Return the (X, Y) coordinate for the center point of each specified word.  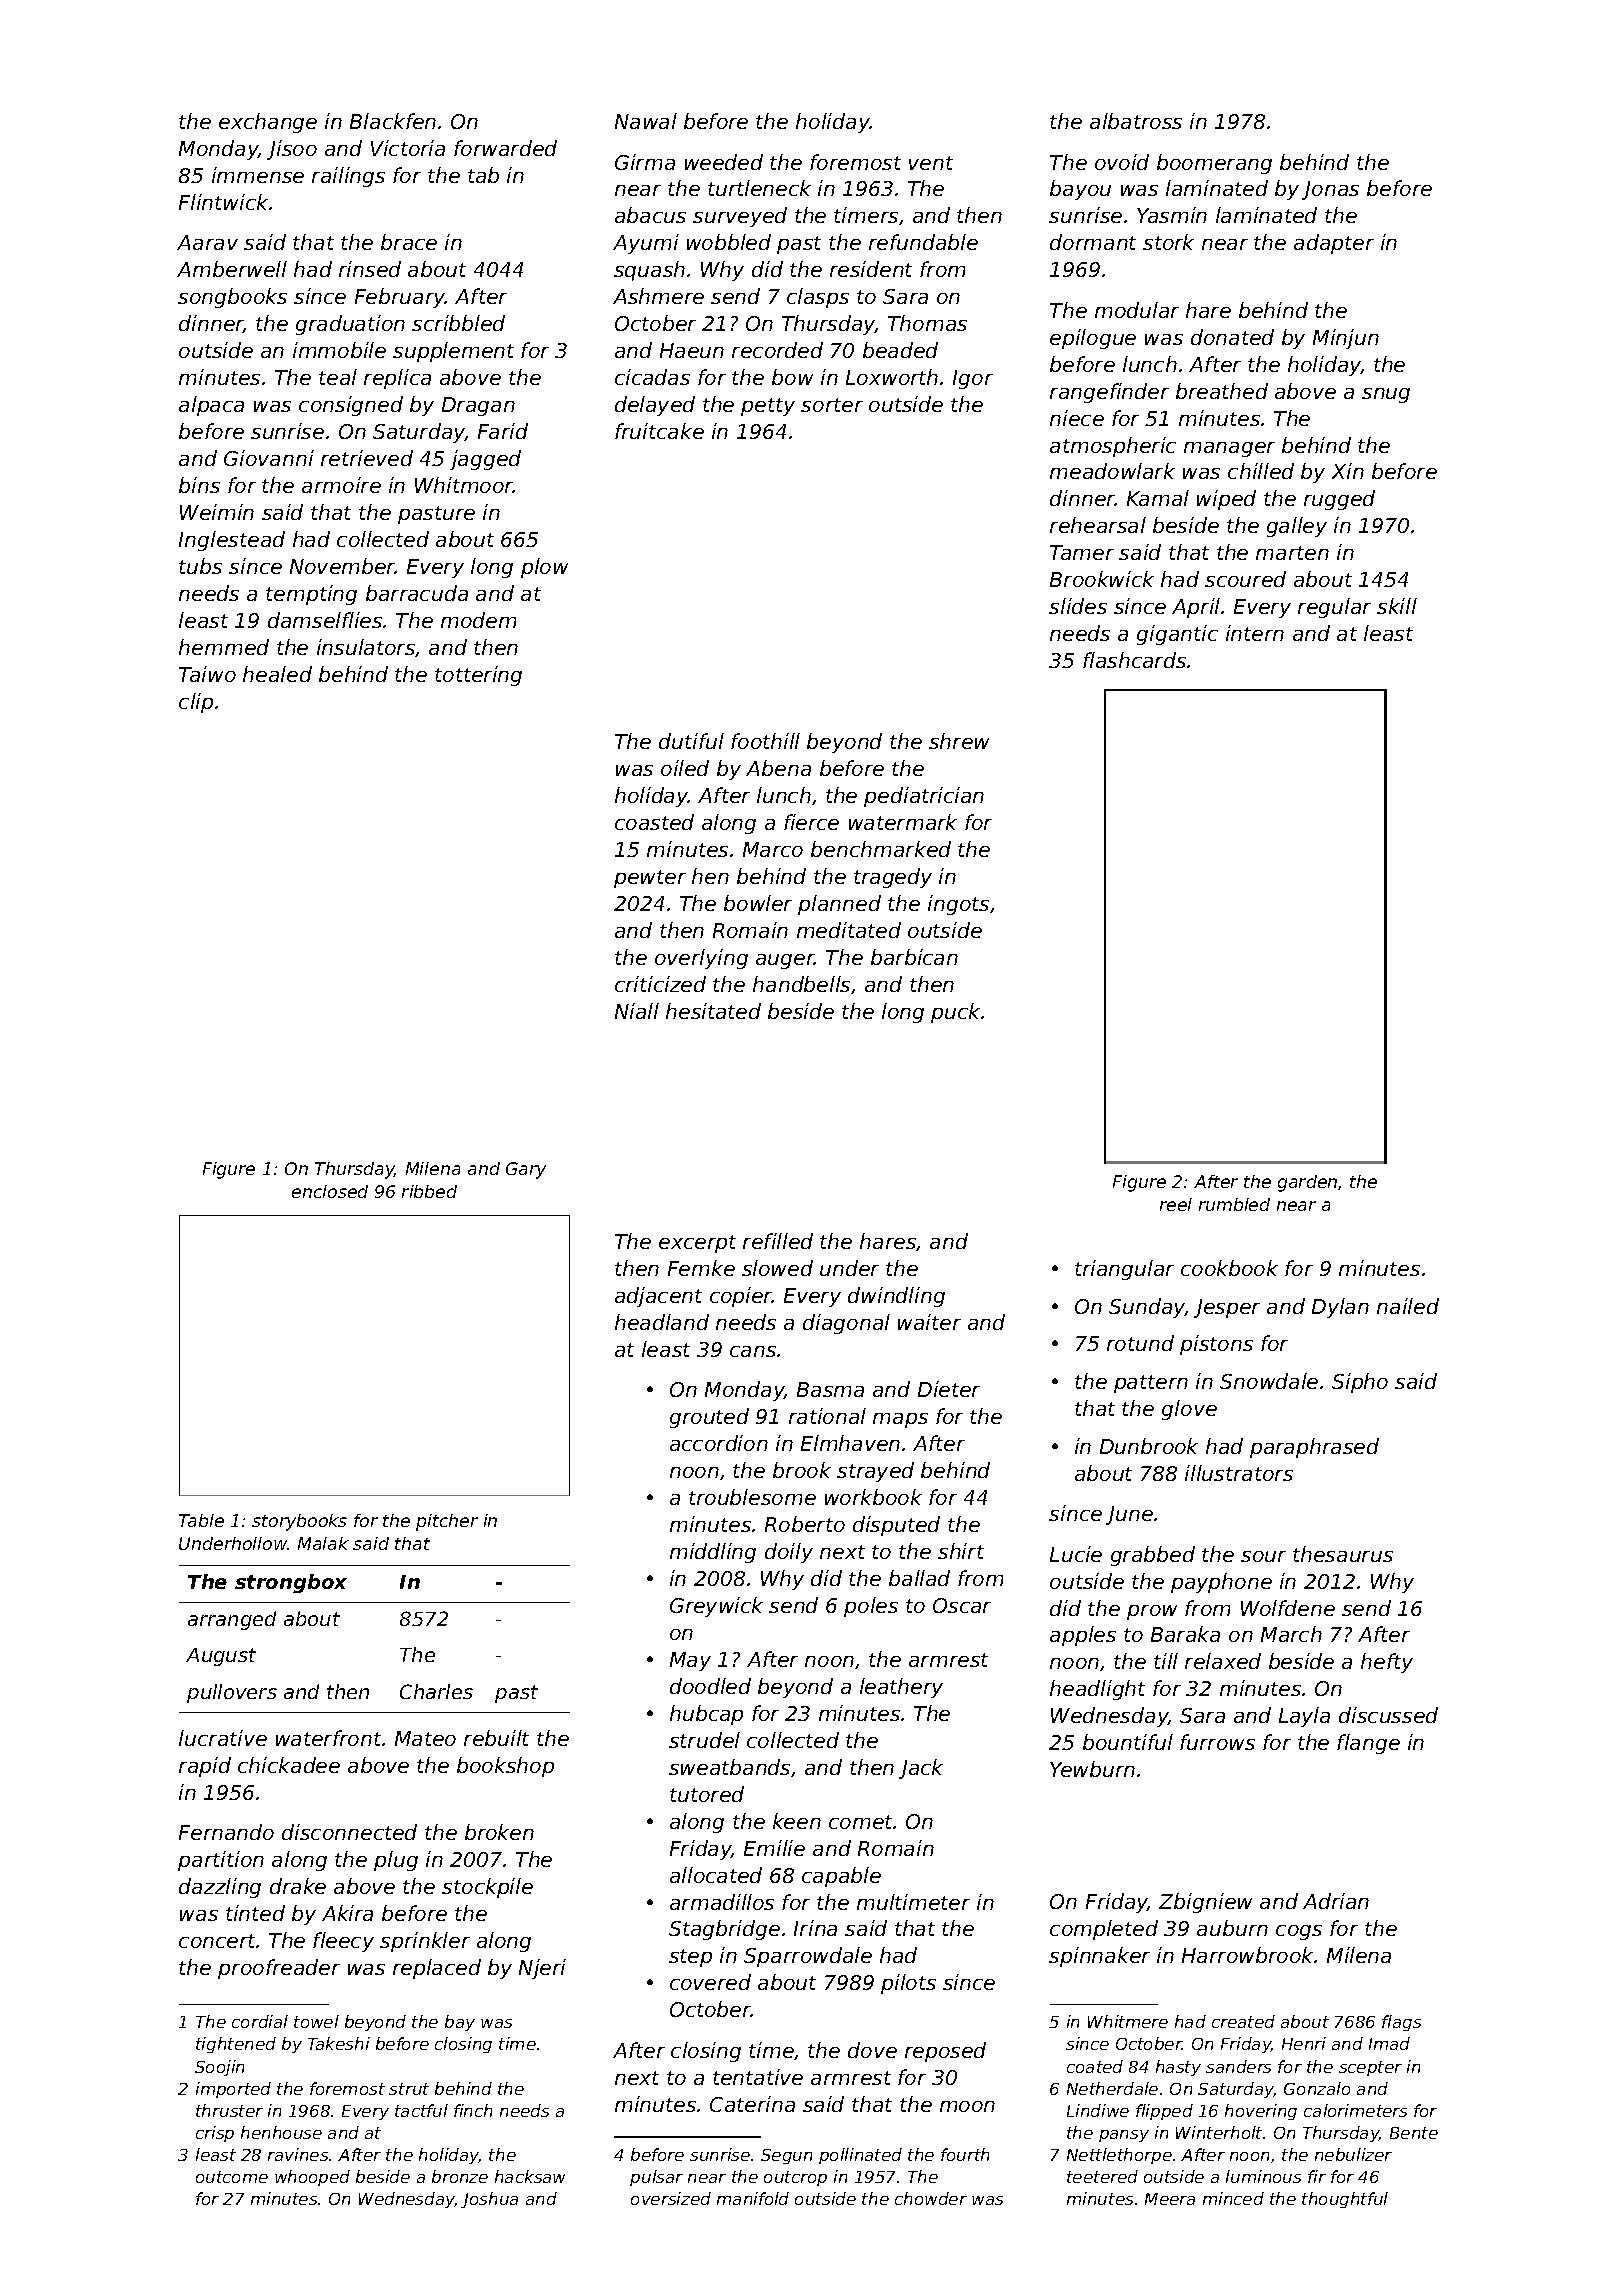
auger (785, 961)
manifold (753, 2198)
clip (196, 703)
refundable (923, 242)
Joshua (489, 2200)
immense (258, 175)
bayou (1080, 190)
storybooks (299, 1522)
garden (1307, 1183)
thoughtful (1345, 2200)
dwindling (896, 1297)
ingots (958, 905)
